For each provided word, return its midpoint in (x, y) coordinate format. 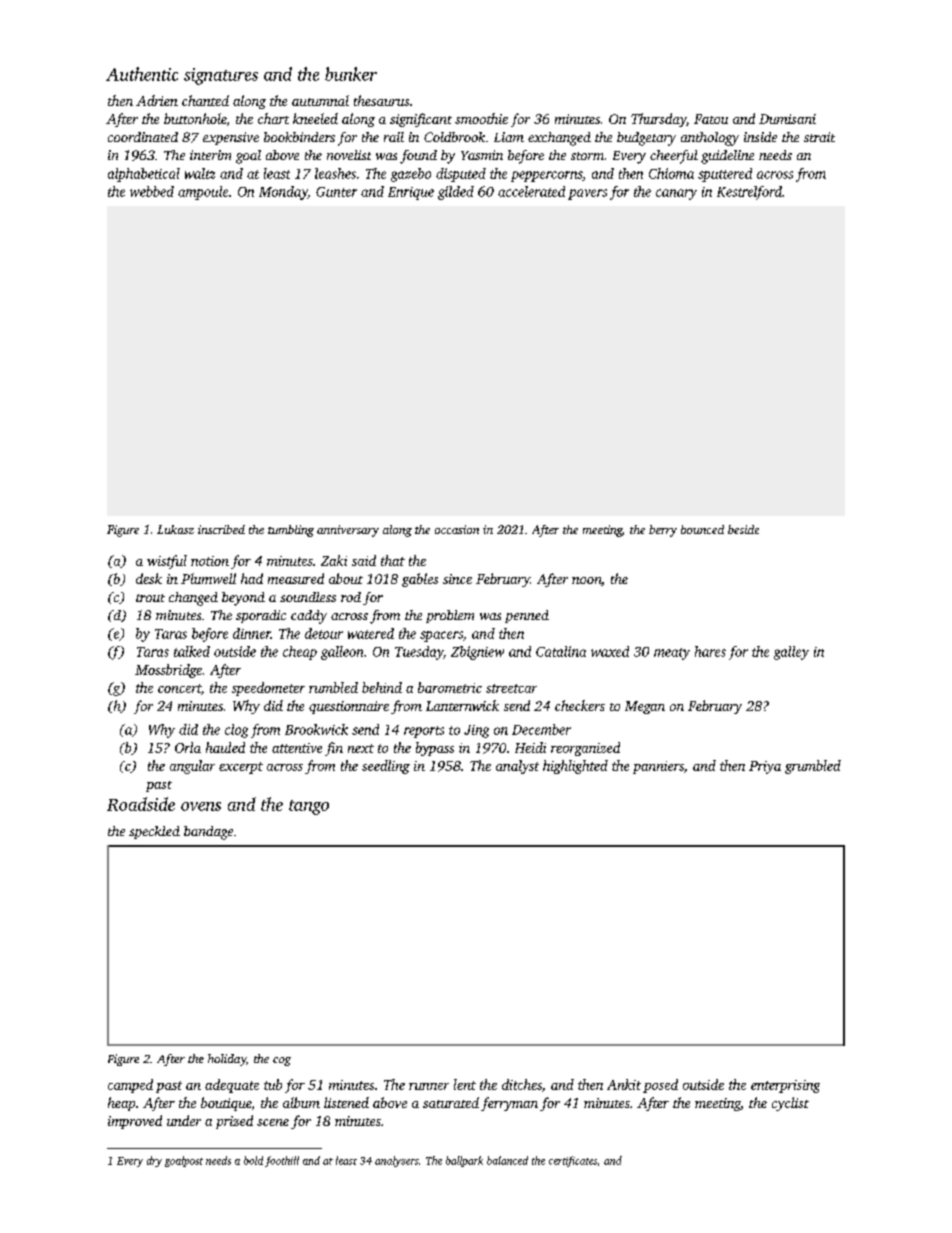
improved (135, 1122)
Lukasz (175, 529)
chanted (205, 100)
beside (743, 529)
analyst (517, 767)
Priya (765, 767)
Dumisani (787, 119)
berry (663, 531)
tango (309, 807)
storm (587, 156)
